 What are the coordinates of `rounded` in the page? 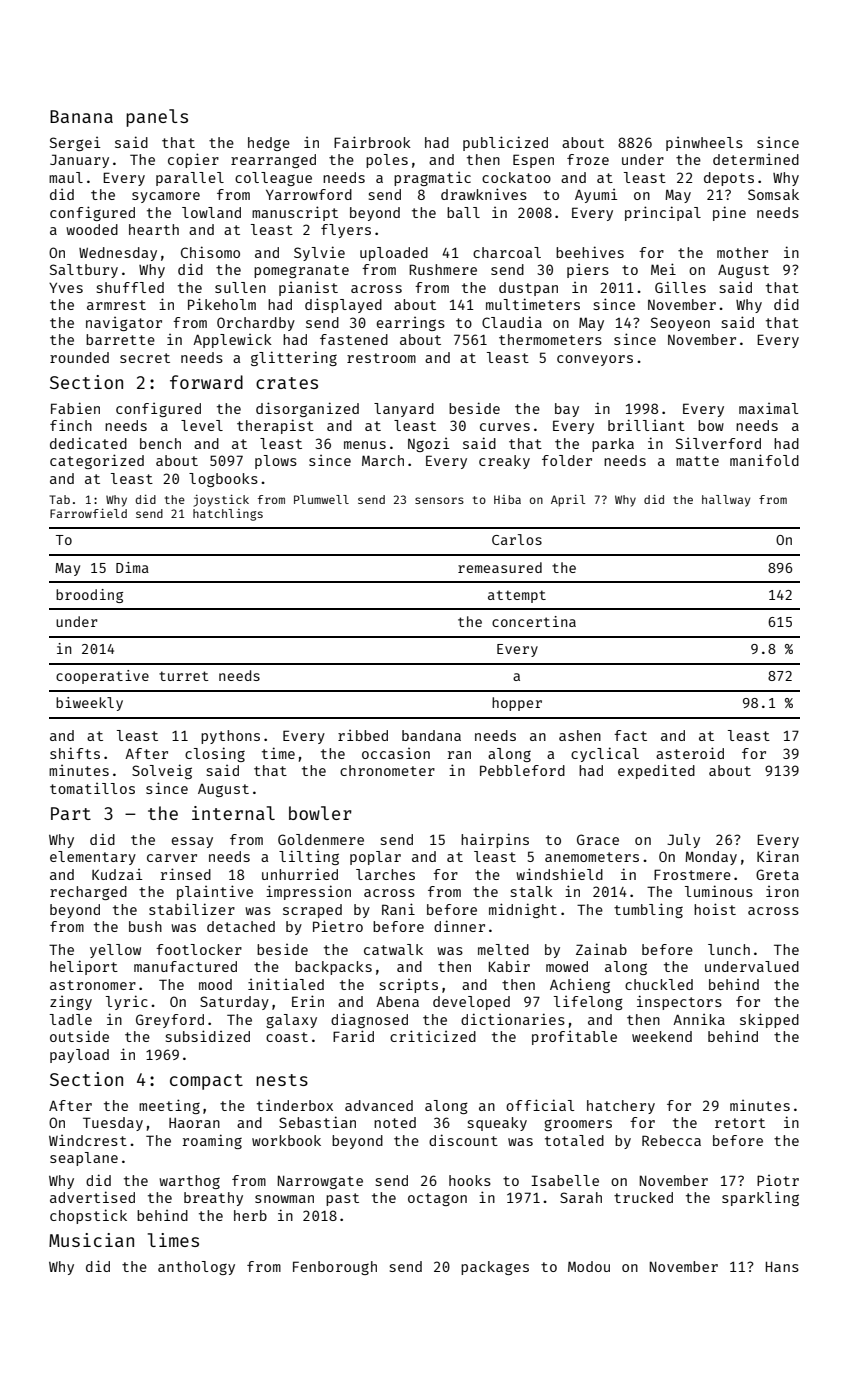 It's located at (79, 357).
